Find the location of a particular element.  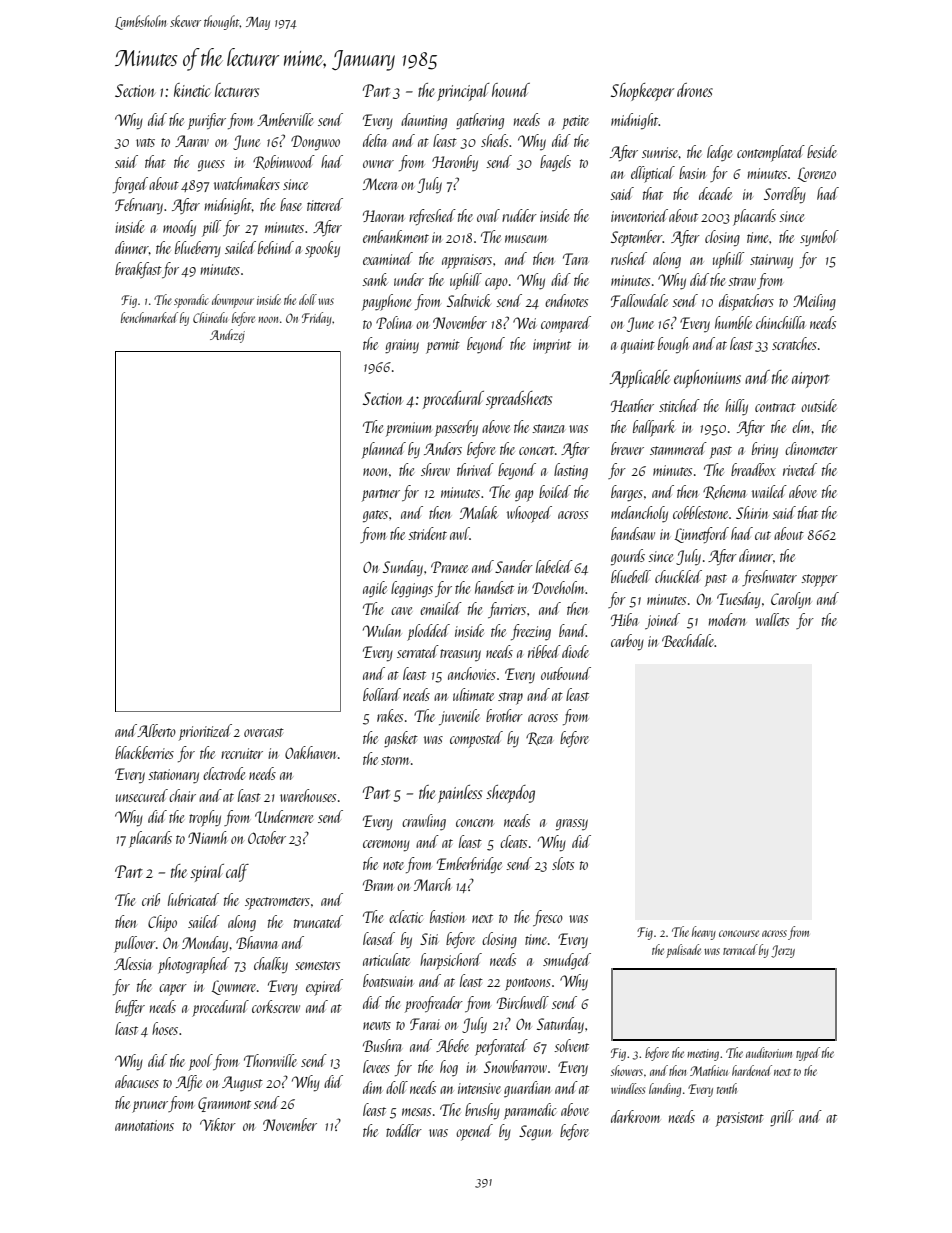

opened is located at coordinates (474, 1132).
